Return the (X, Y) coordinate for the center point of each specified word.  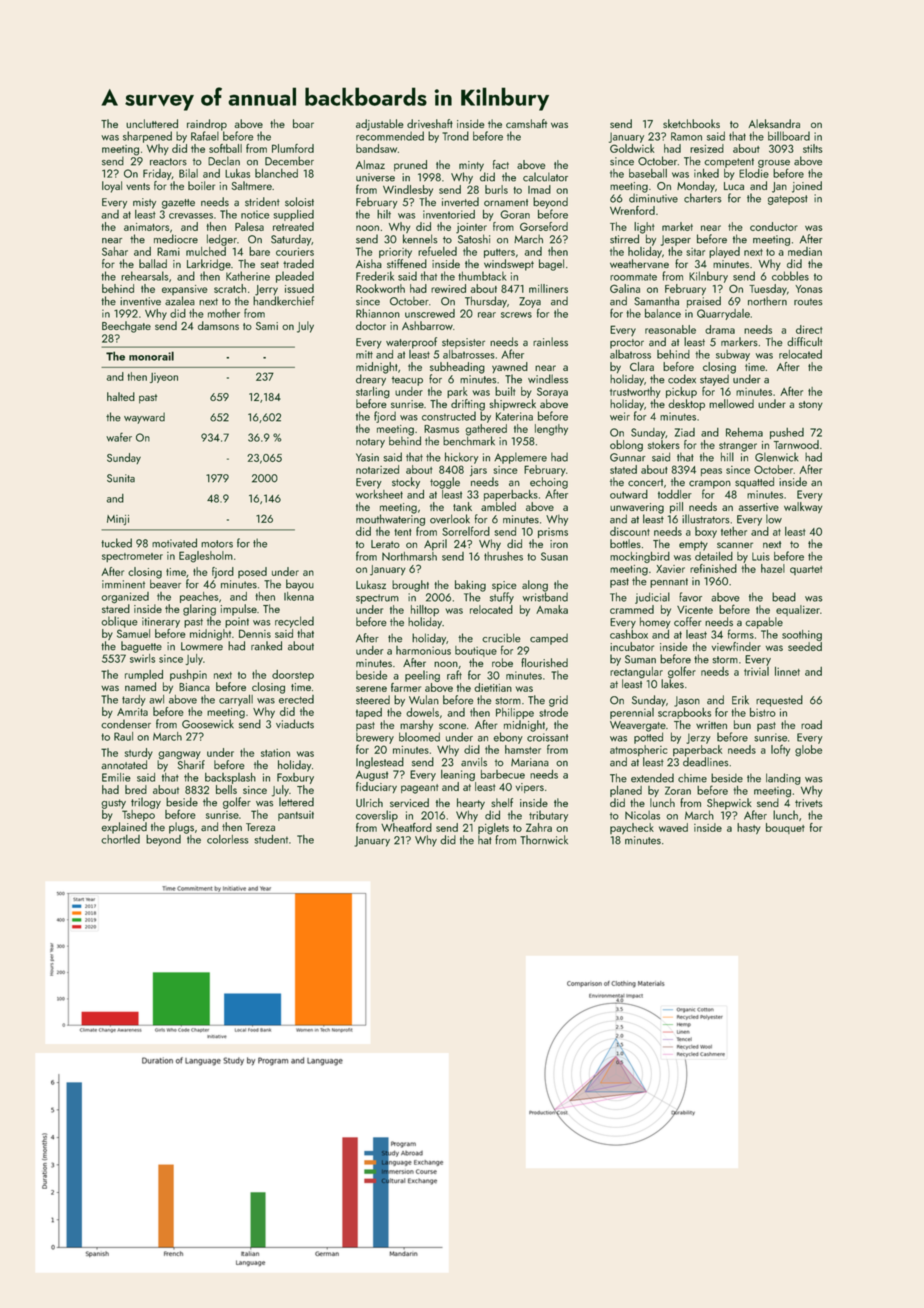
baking (470, 586)
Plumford (293, 148)
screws (516, 315)
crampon (710, 484)
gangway (179, 755)
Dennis (255, 633)
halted (121, 396)
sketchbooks (691, 123)
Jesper (676, 240)
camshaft (526, 123)
